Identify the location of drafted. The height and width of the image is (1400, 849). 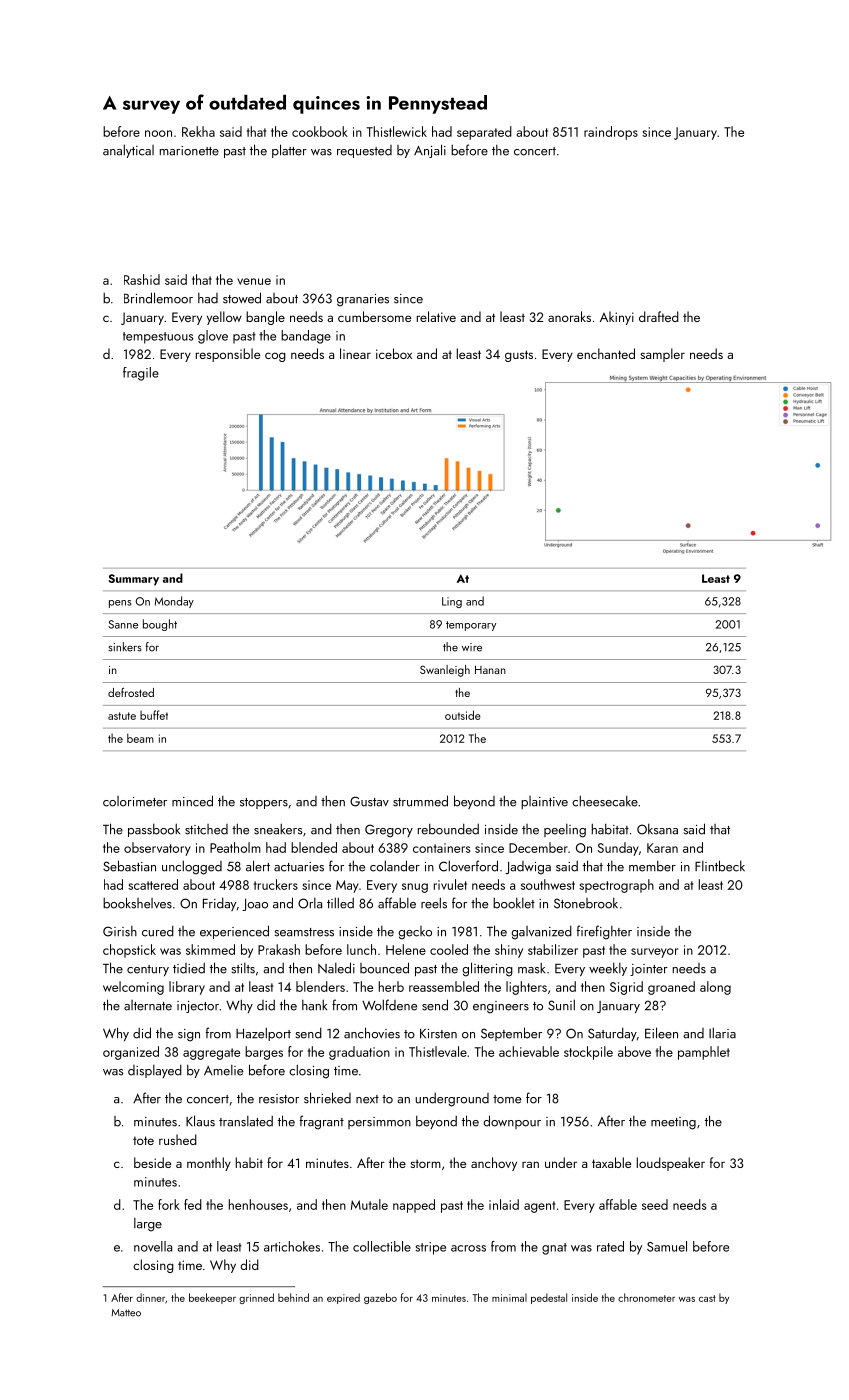
(659, 316).
